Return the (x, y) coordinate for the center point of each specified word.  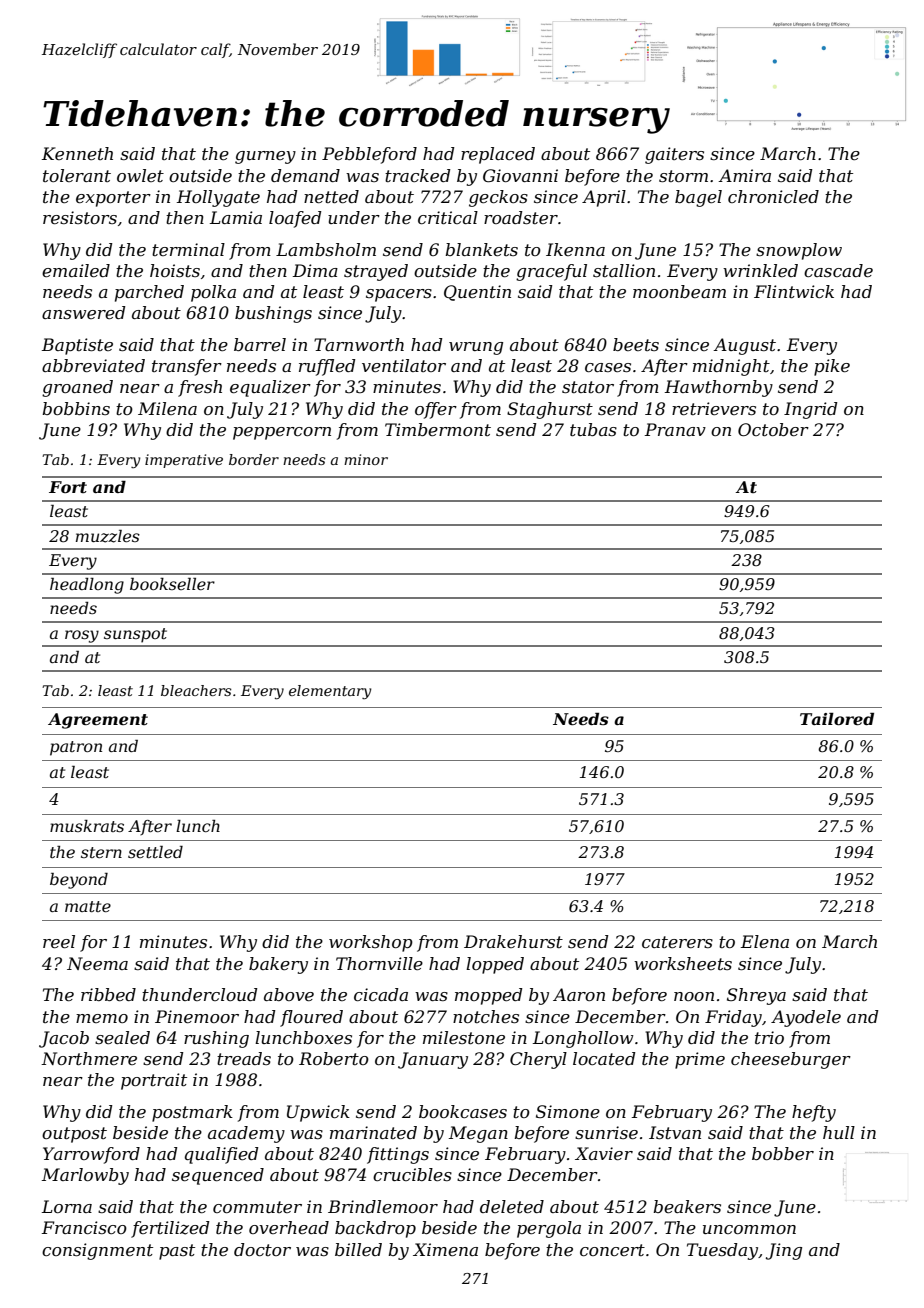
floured (311, 1018)
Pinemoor (197, 1016)
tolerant (77, 175)
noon (694, 996)
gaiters (674, 155)
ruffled (327, 367)
